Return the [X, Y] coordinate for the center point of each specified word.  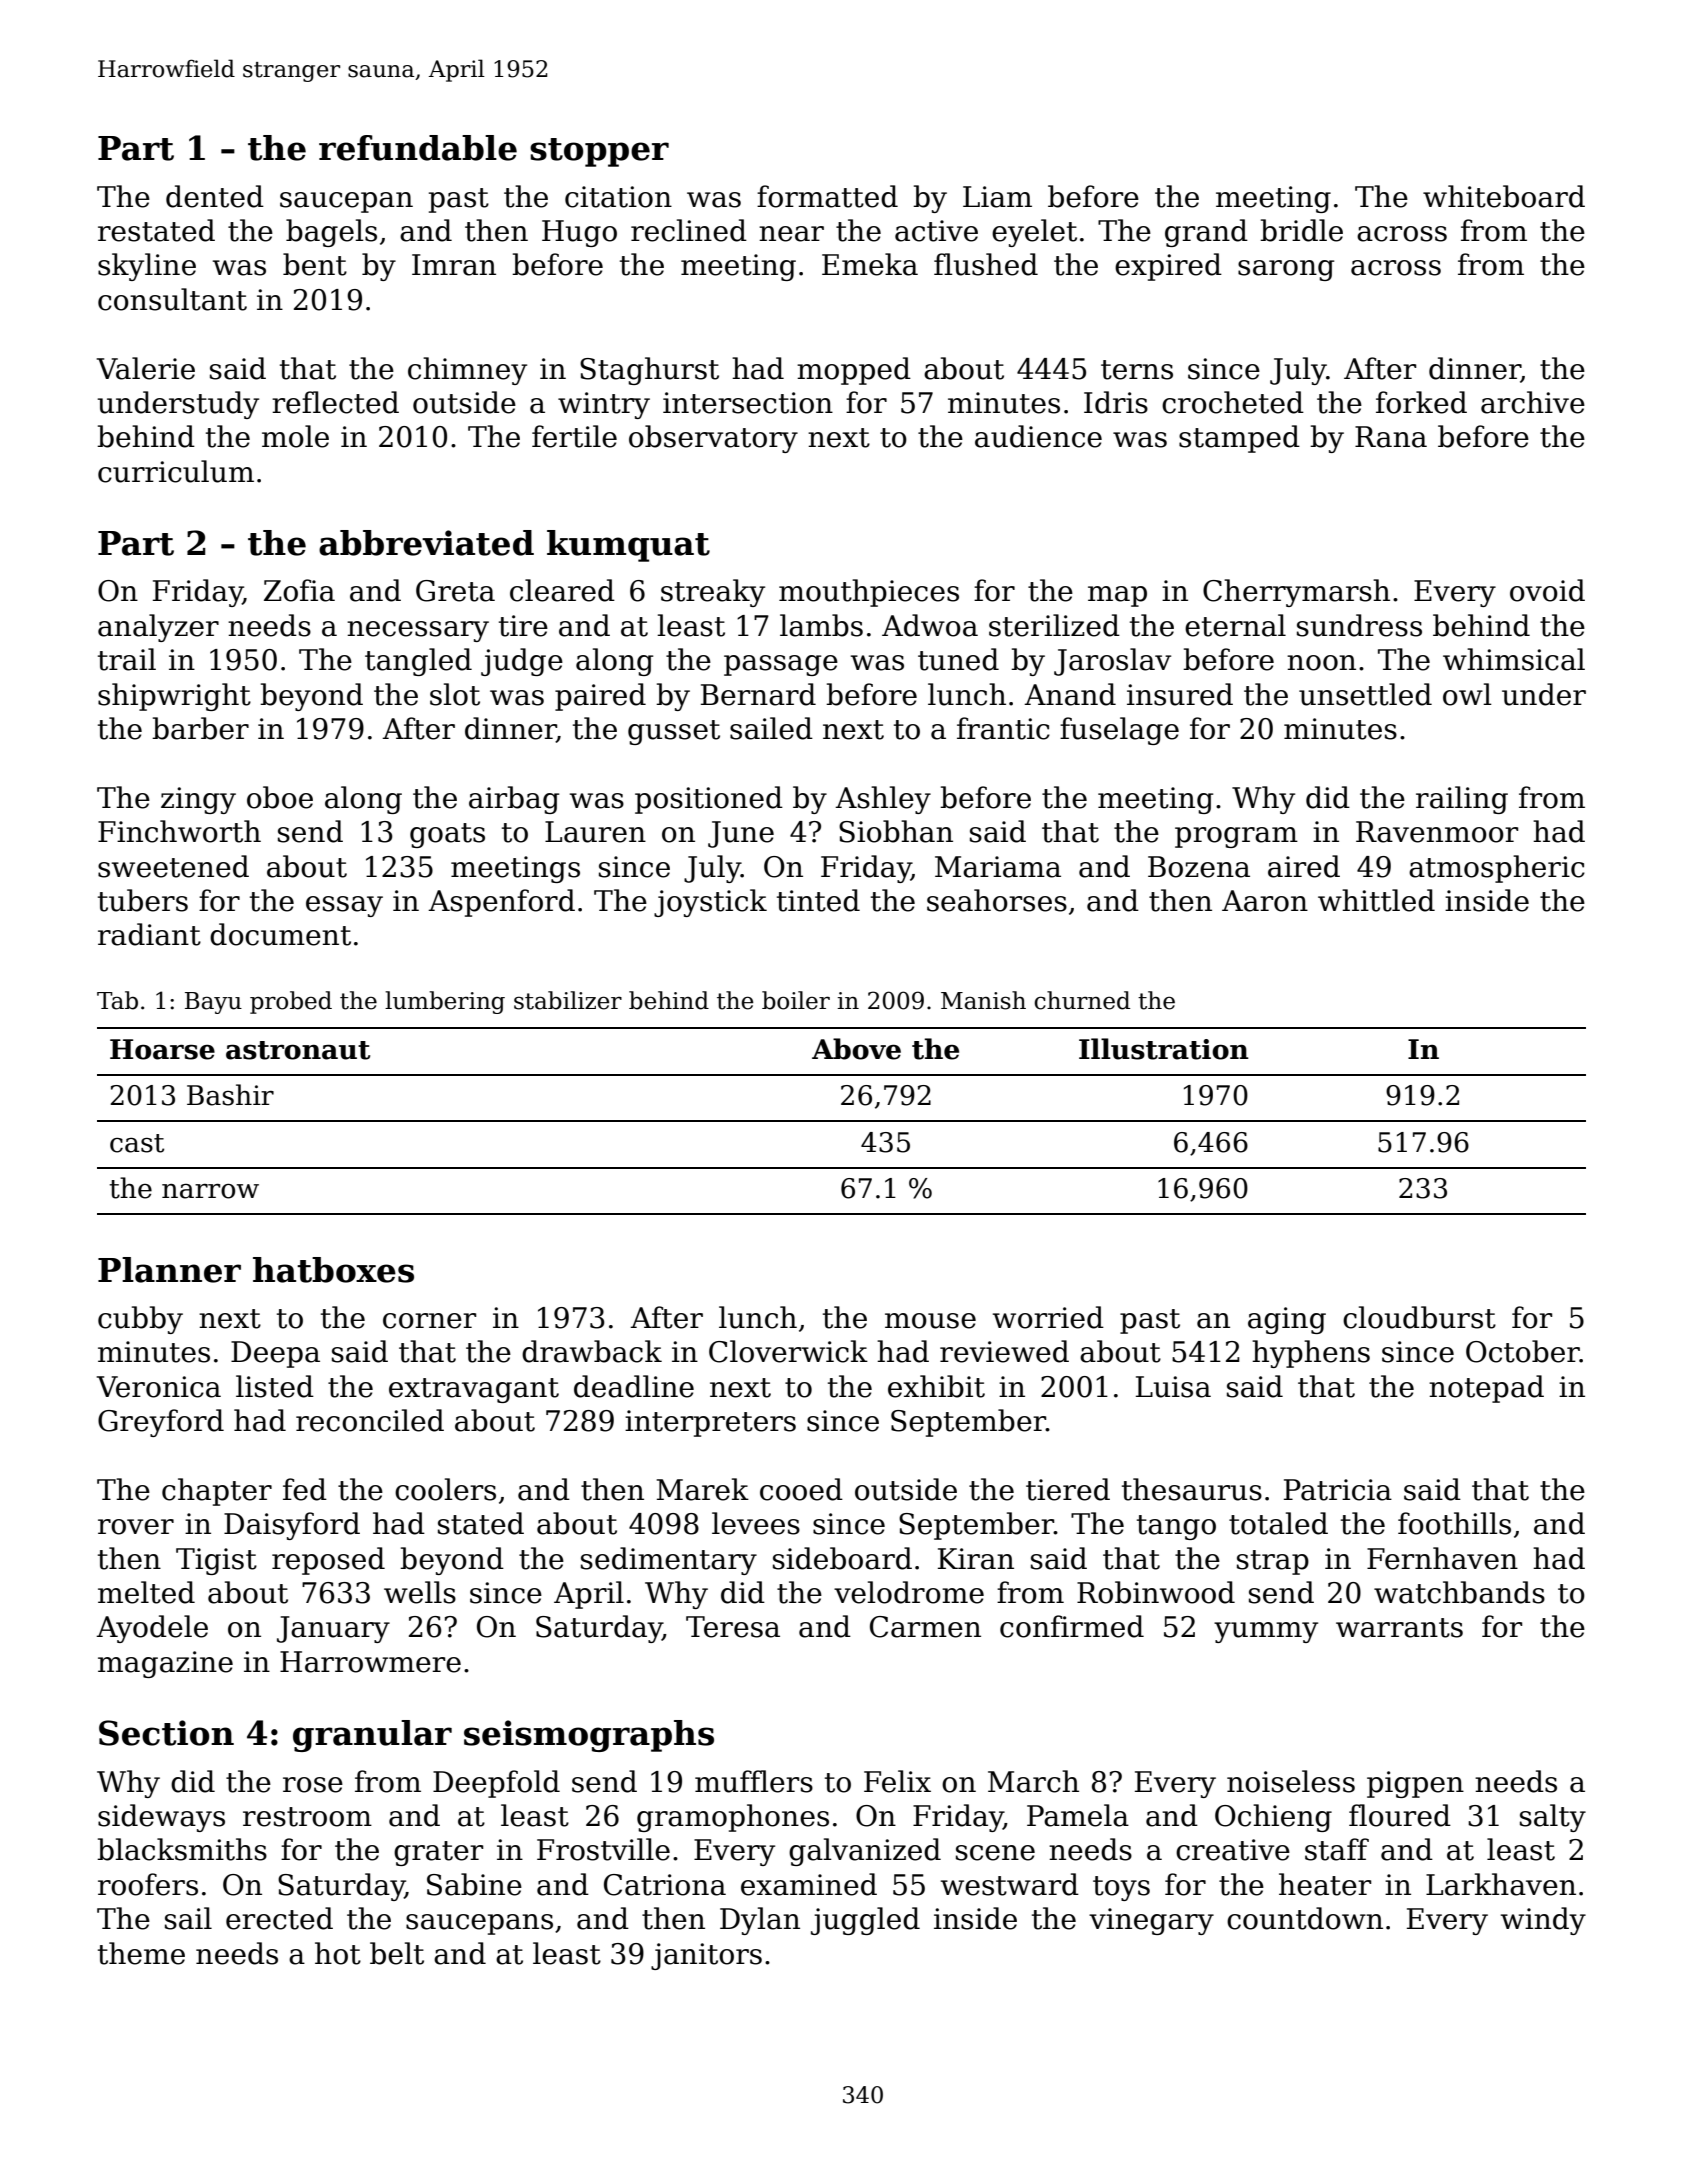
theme [141, 1953]
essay [344, 906]
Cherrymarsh [1296, 593]
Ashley [883, 800]
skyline [147, 267]
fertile [574, 436]
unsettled [1365, 694]
